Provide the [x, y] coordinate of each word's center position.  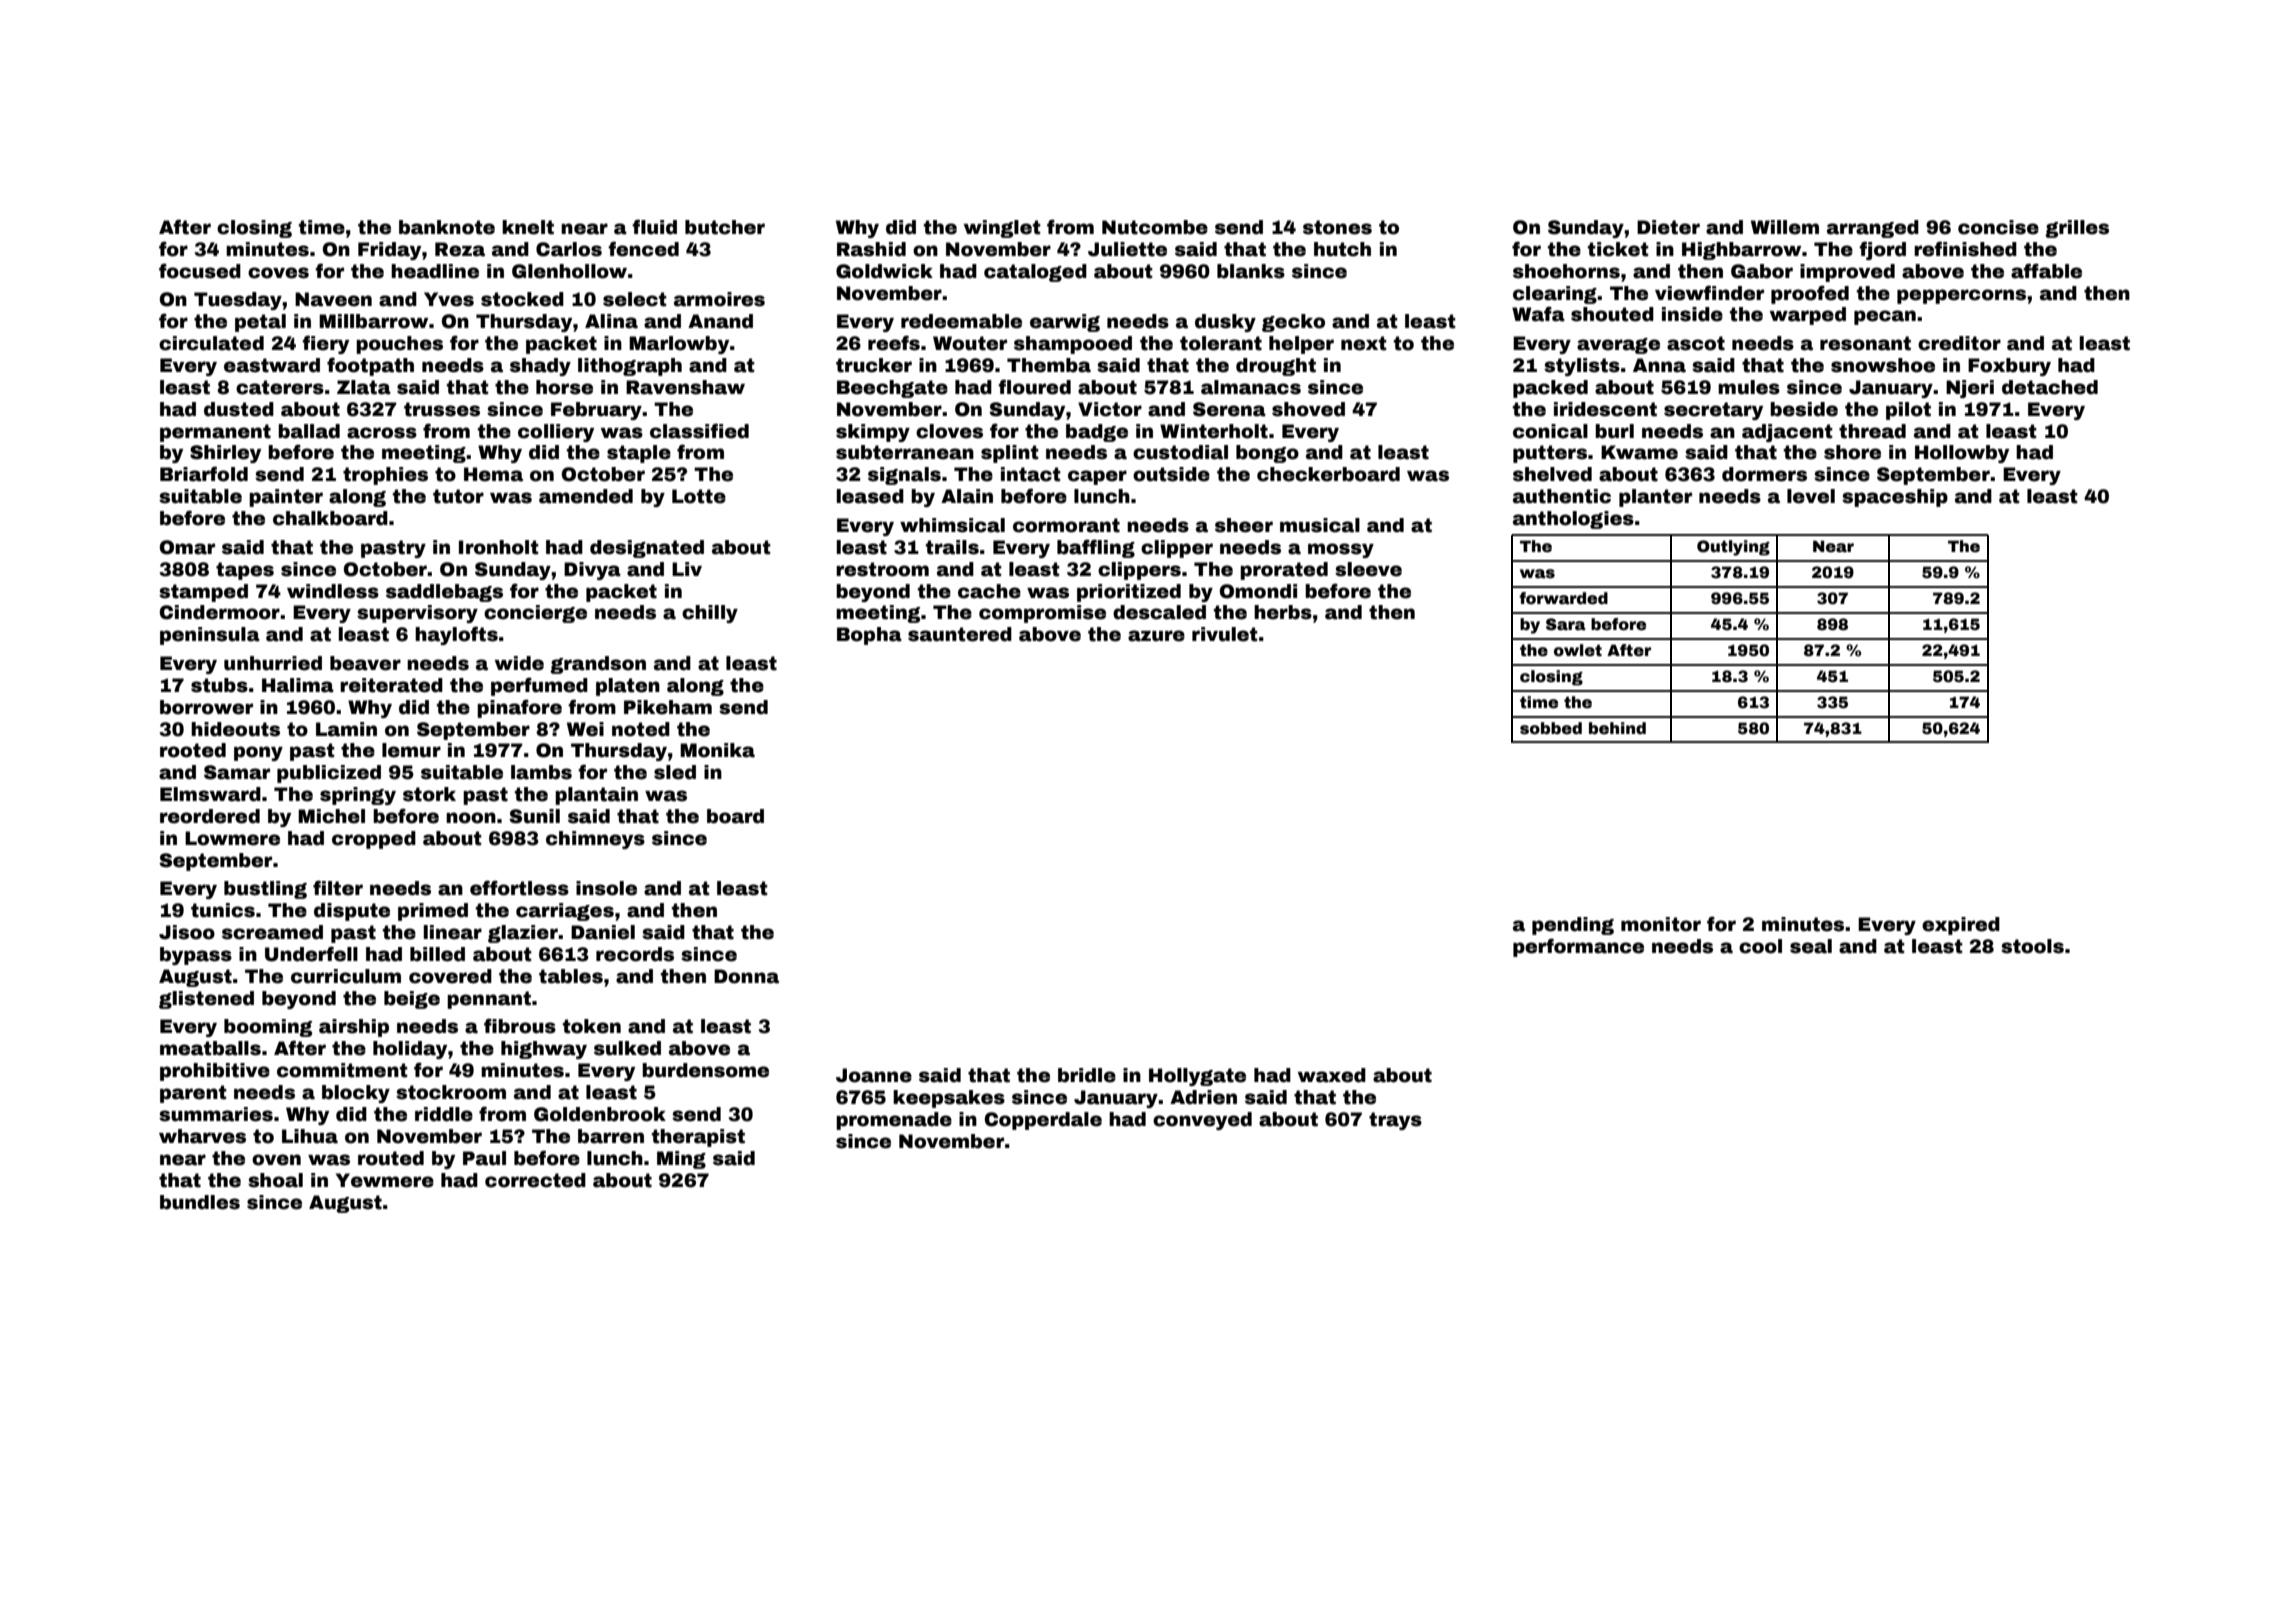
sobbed [1551, 728]
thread [1872, 431]
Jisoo [187, 932]
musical [1320, 525]
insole [606, 888]
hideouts [235, 729]
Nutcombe [1155, 227]
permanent [215, 433]
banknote [447, 227]
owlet [1578, 650]
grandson [598, 665]
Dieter [1668, 227]
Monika [717, 750]
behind [1617, 728]
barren [611, 1136]
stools [2032, 946]
